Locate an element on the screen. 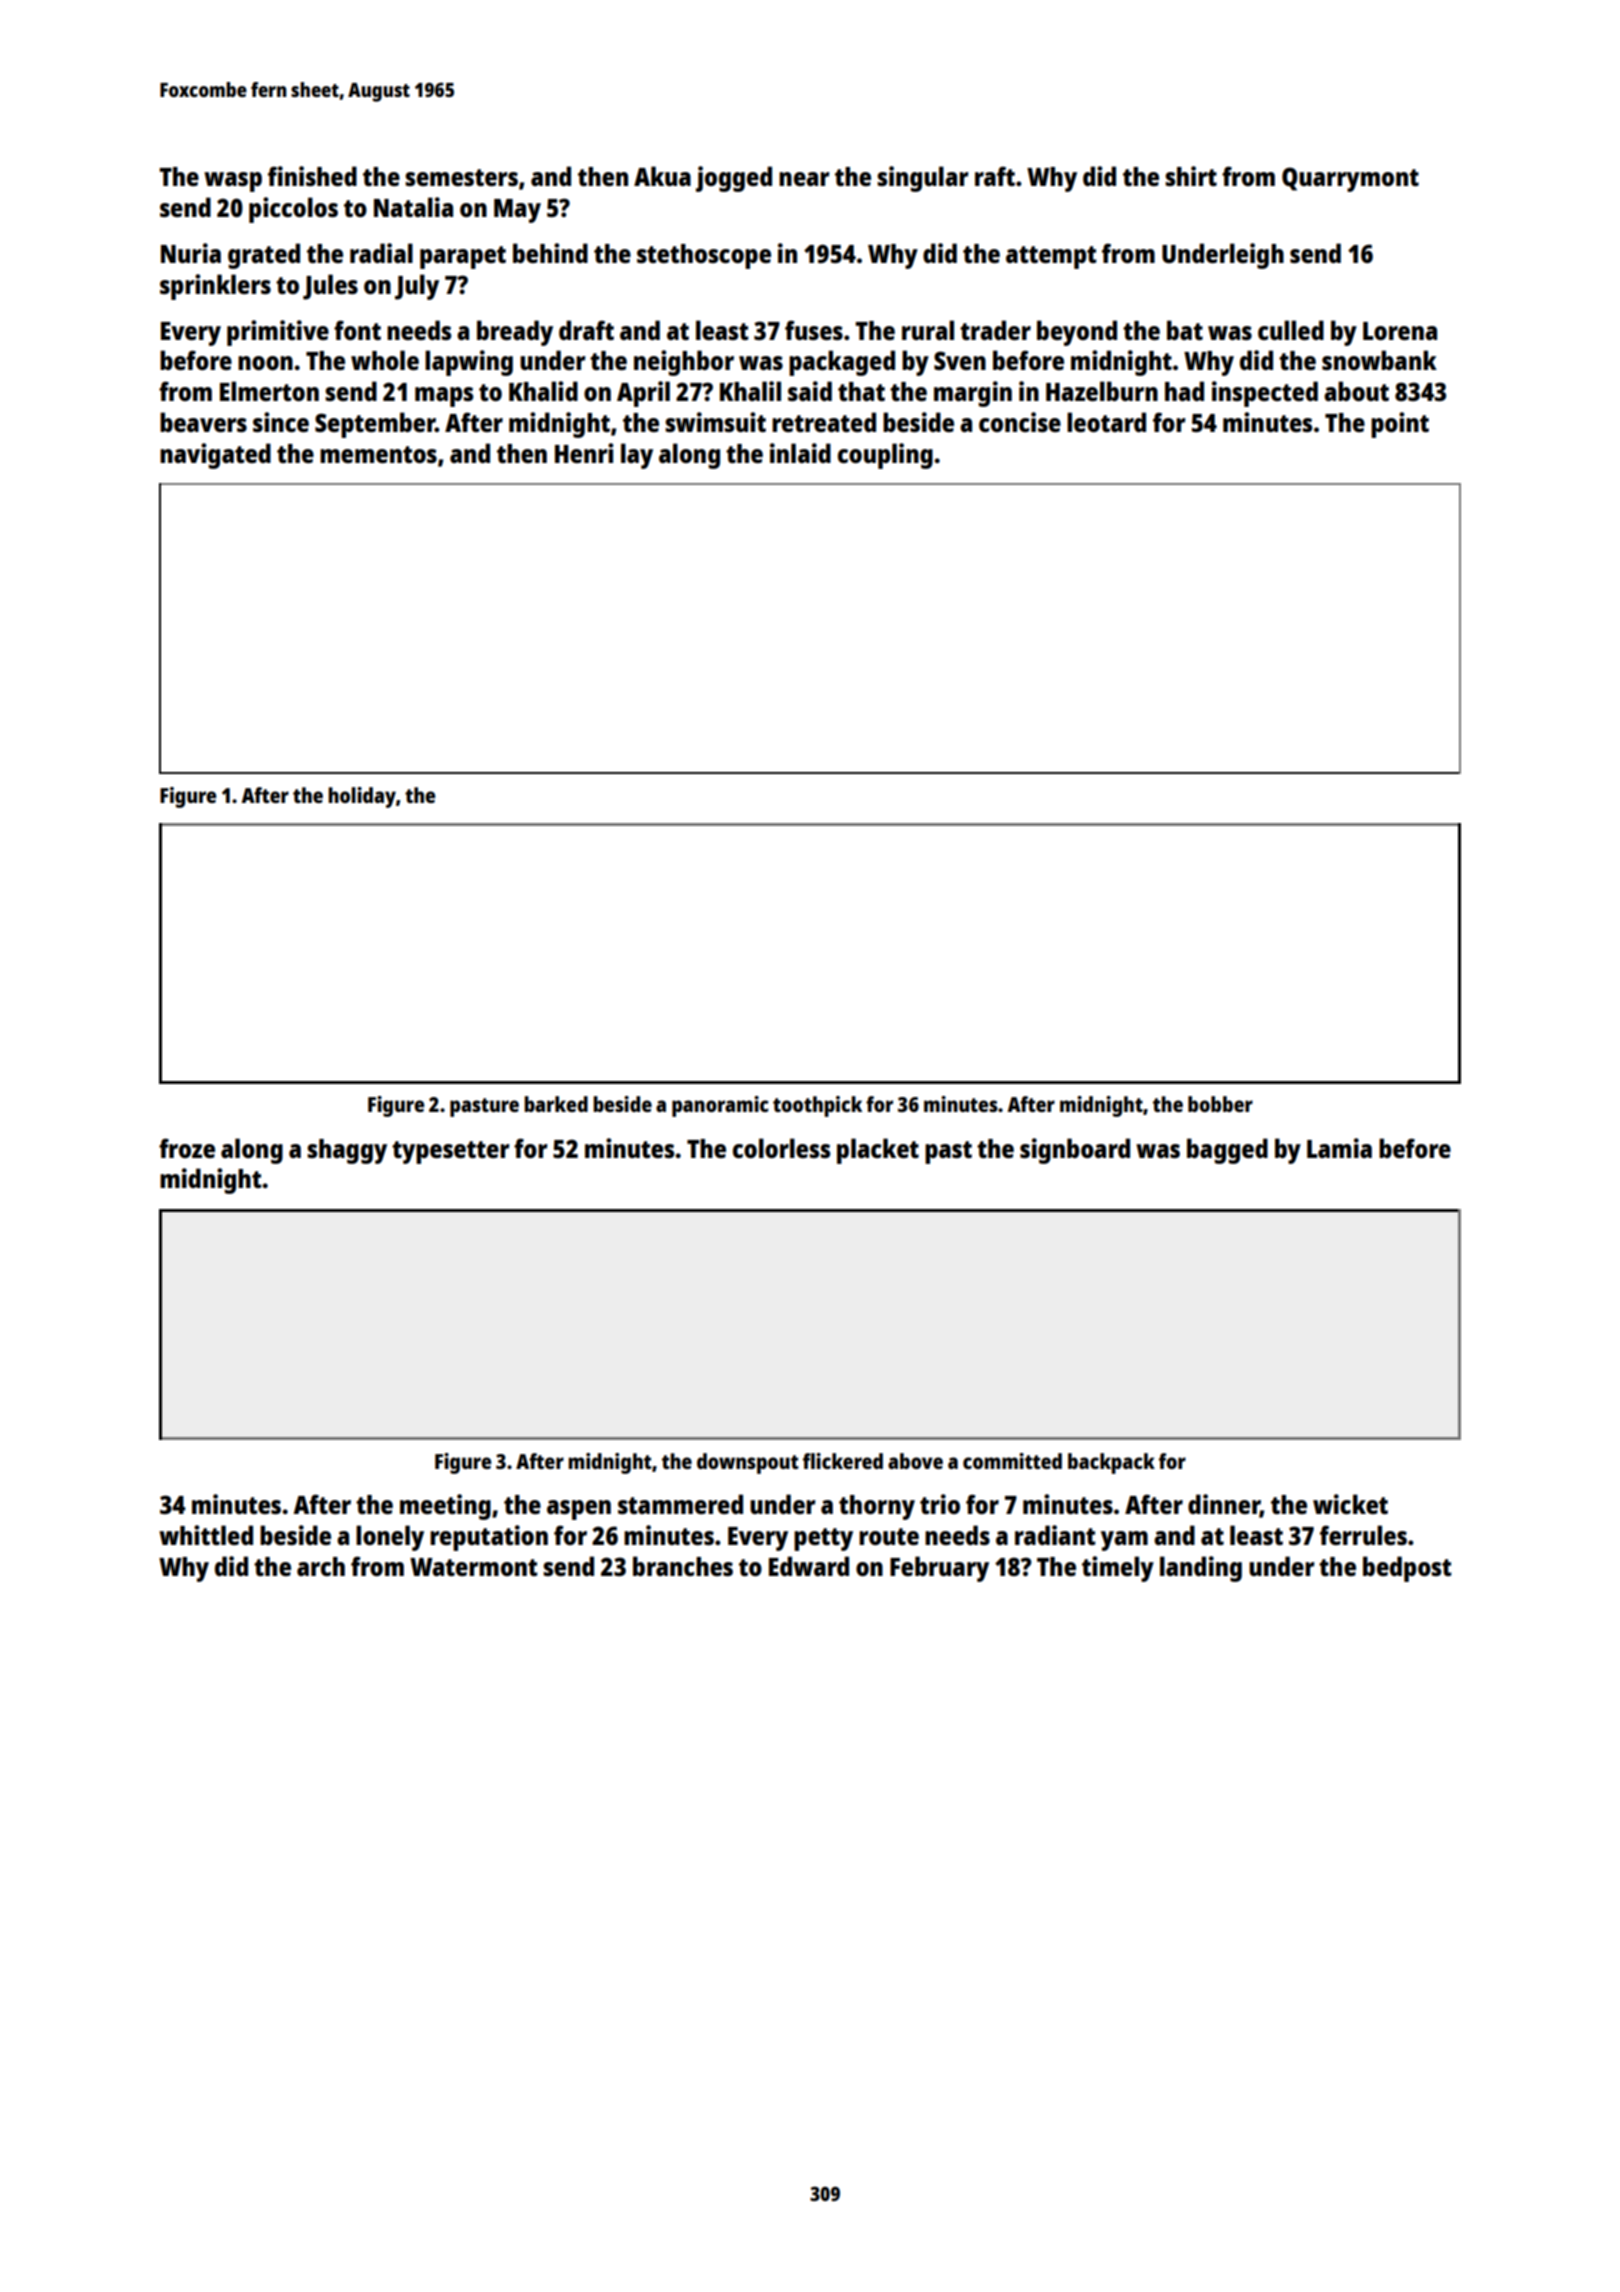 The width and height of the screenshot is (1620, 2292). February is located at coordinates (939, 1569).
